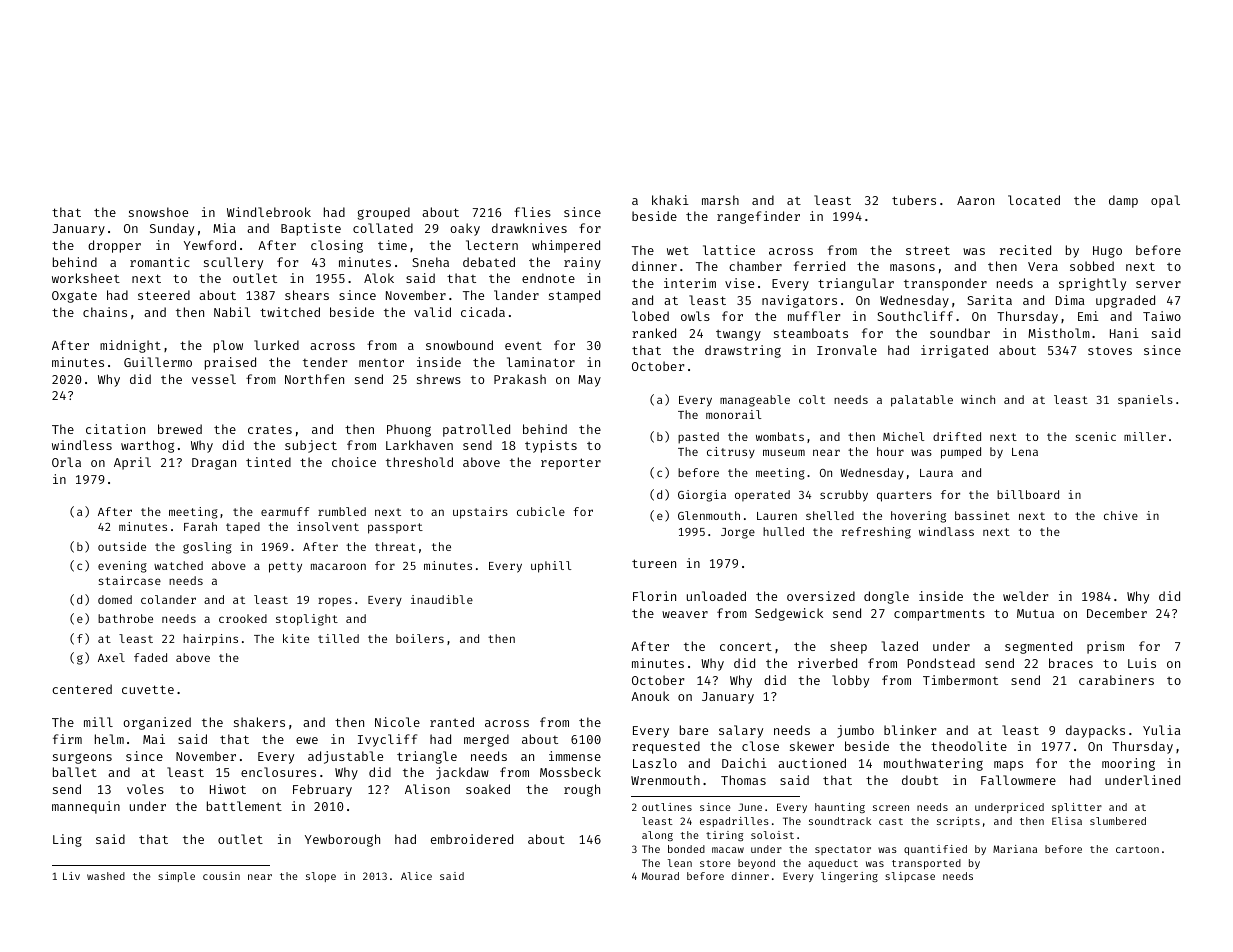 This screenshot has width=1233, height=952. What do you see at coordinates (269, 212) in the screenshot?
I see `Windlebrook` at bounding box center [269, 212].
